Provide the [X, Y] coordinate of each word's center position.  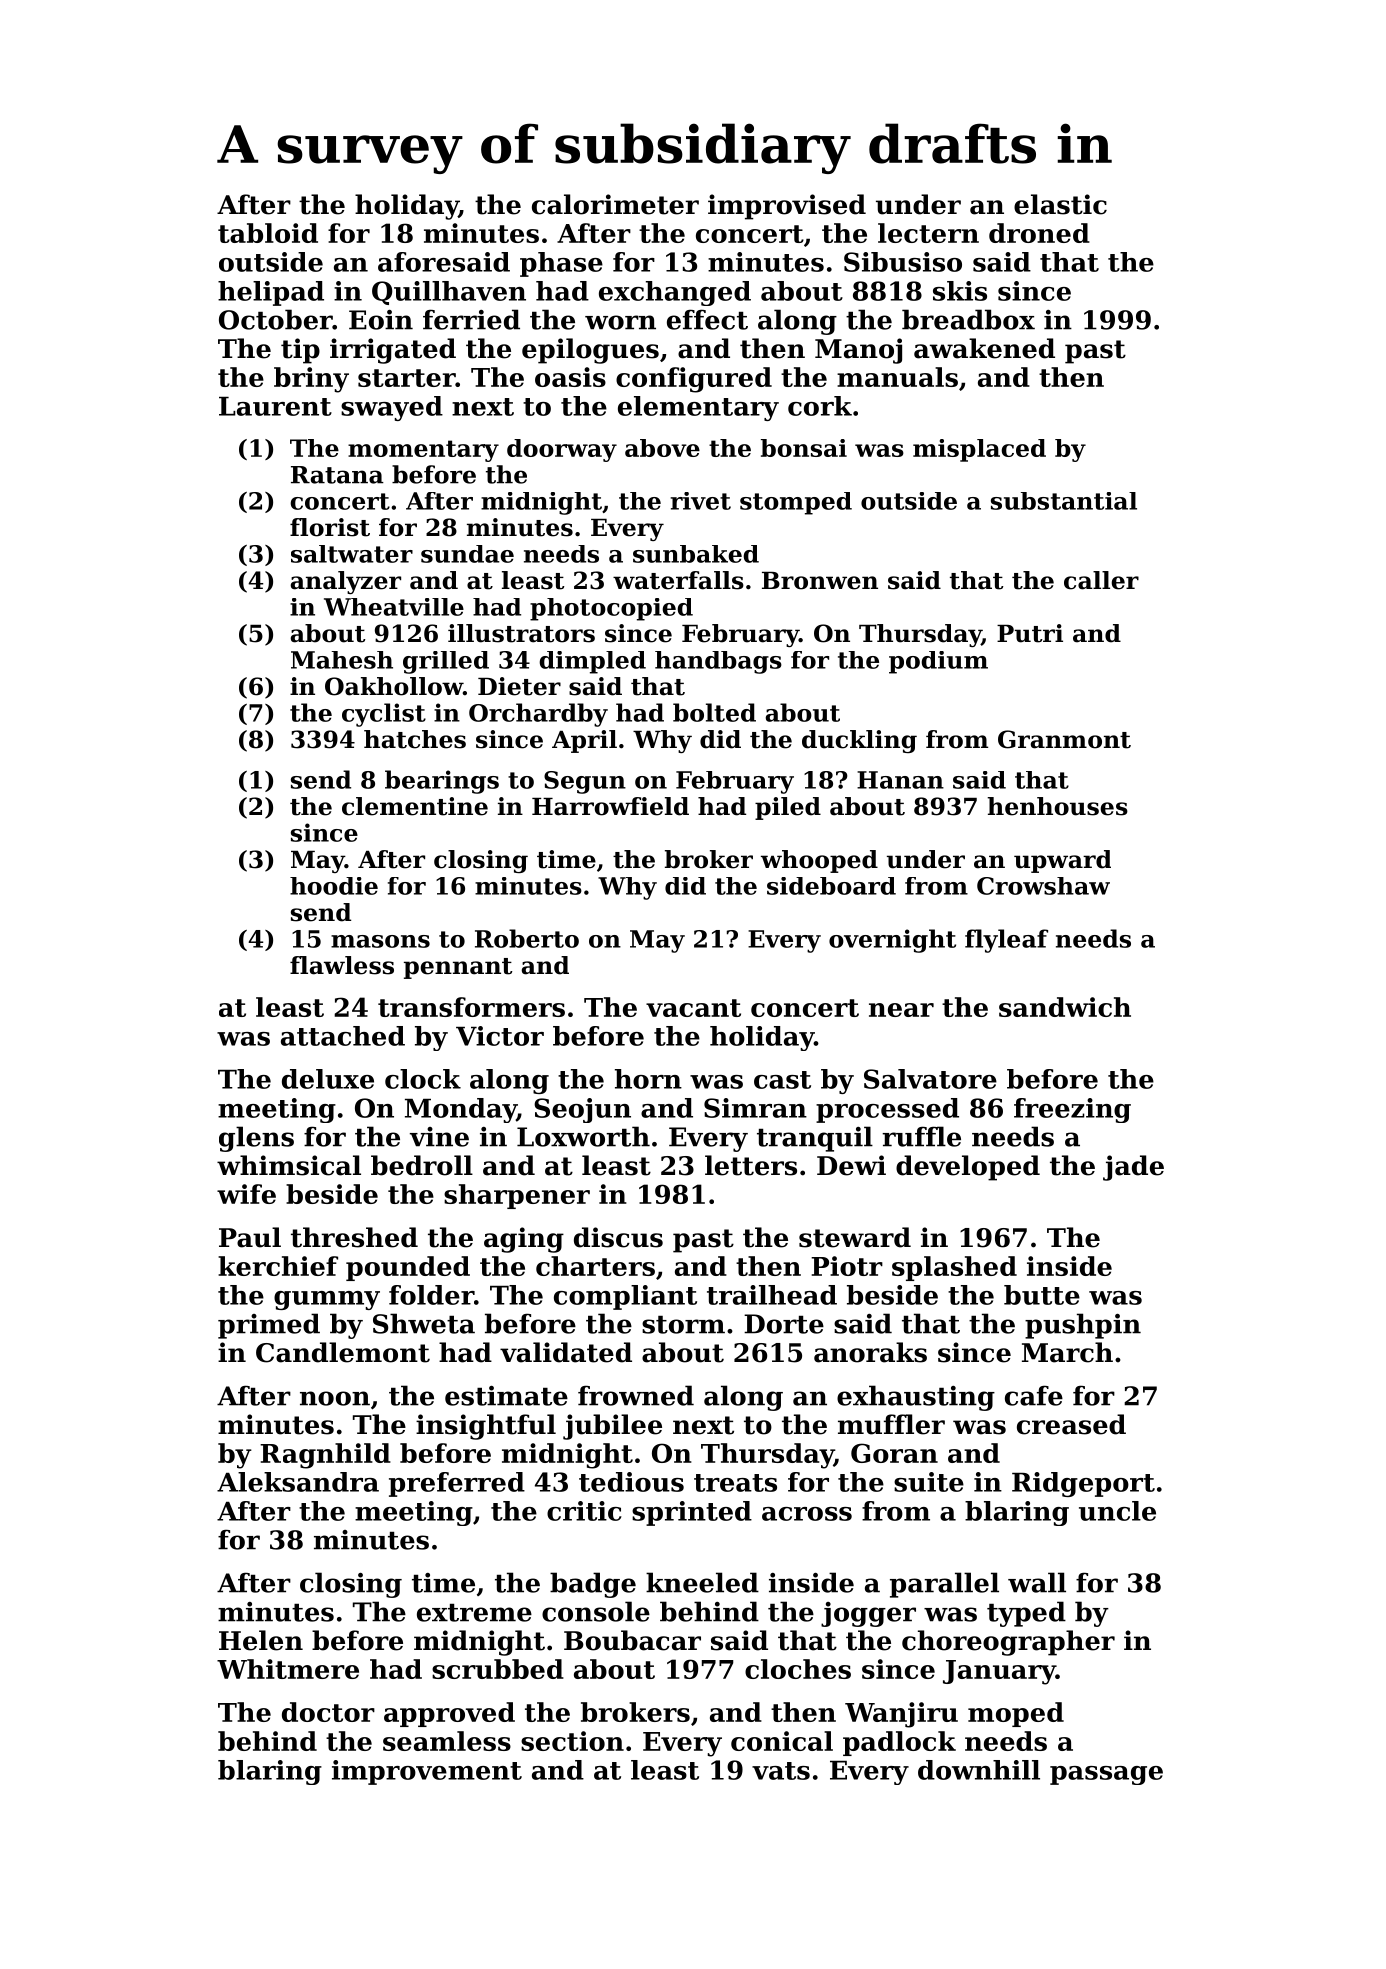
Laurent [275, 406]
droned [1039, 233]
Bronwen [820, 581]
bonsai [804, 448]
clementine [415, 806]
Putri [1030, 633]
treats [735, 1483]
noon [335, 1398]
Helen [261, 1640]
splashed [954, 1268]
